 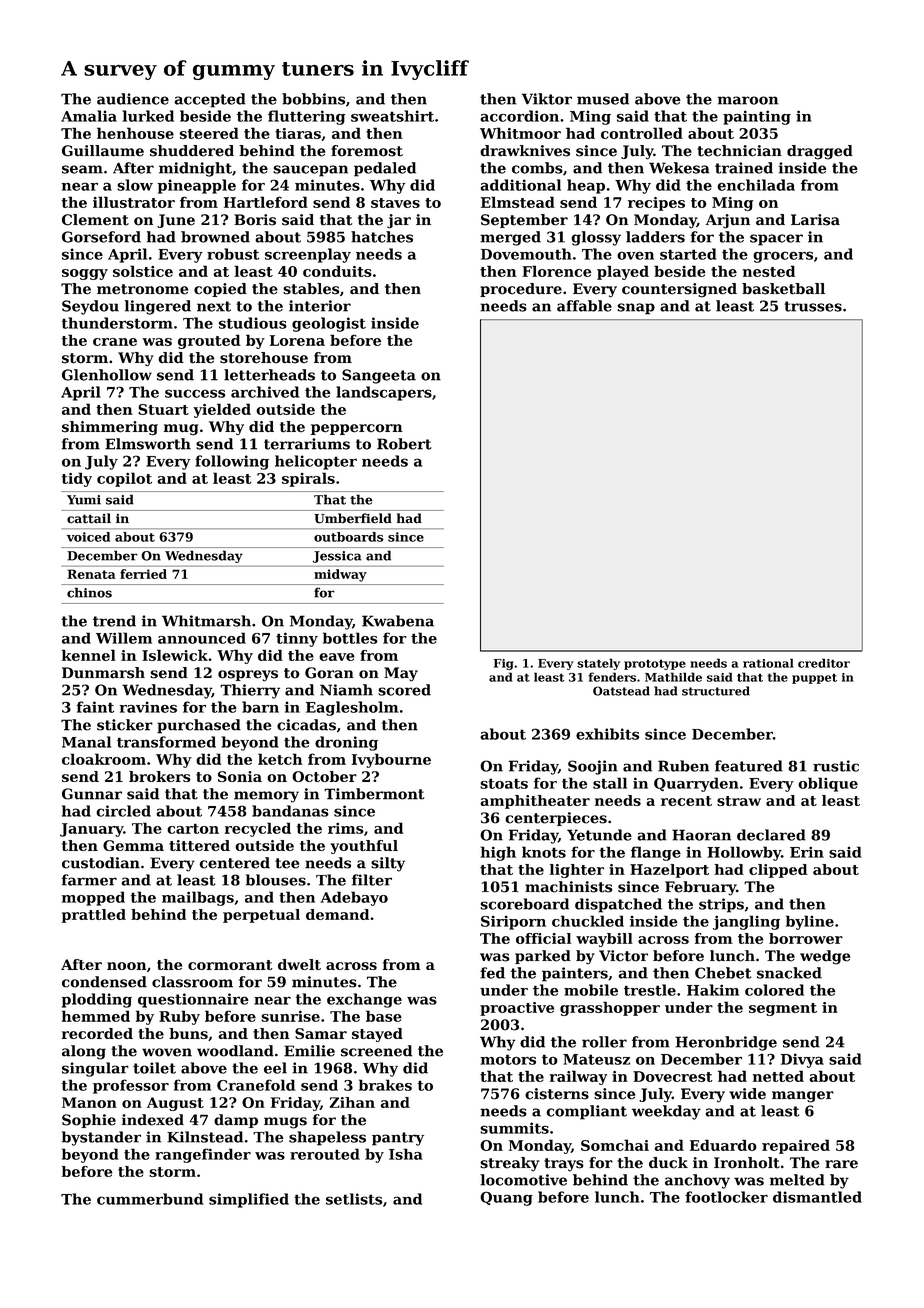 I want to click on Stuart, so click(x=163, y=409).
